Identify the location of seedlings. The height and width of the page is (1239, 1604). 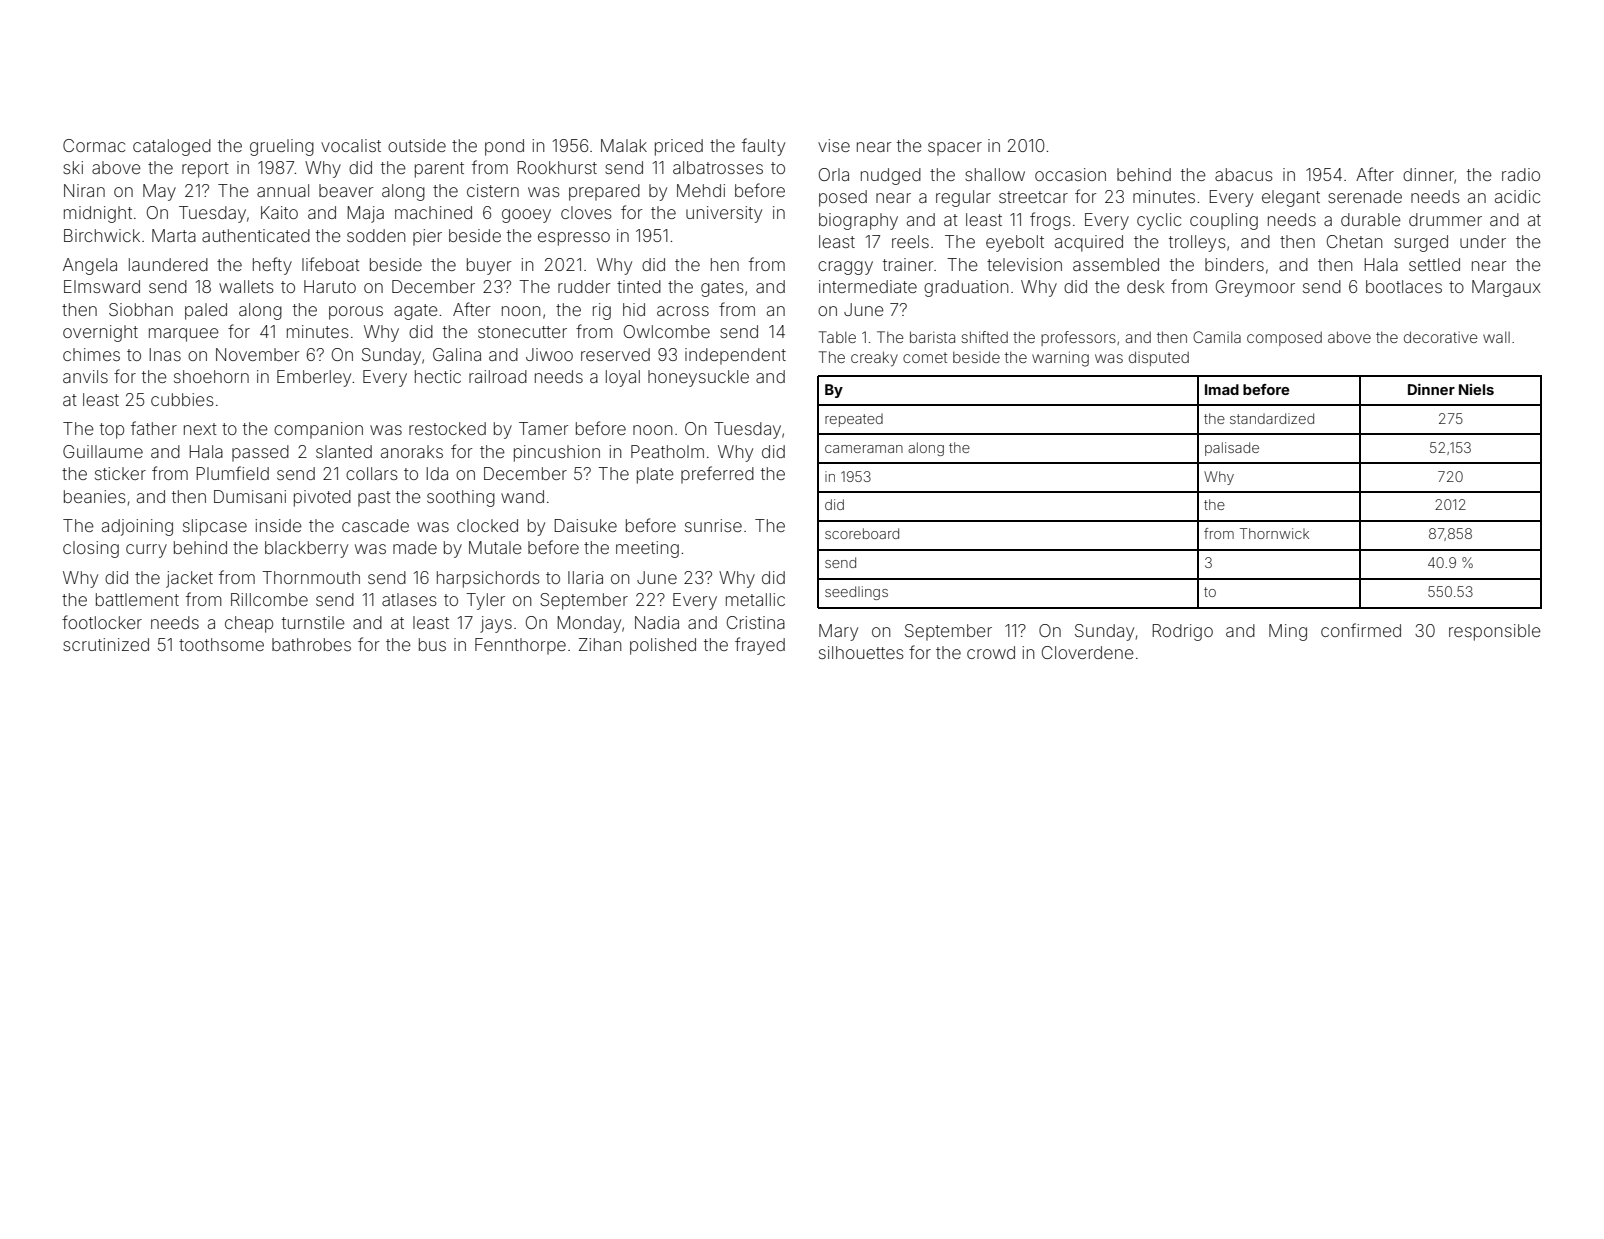
(856, 593).
